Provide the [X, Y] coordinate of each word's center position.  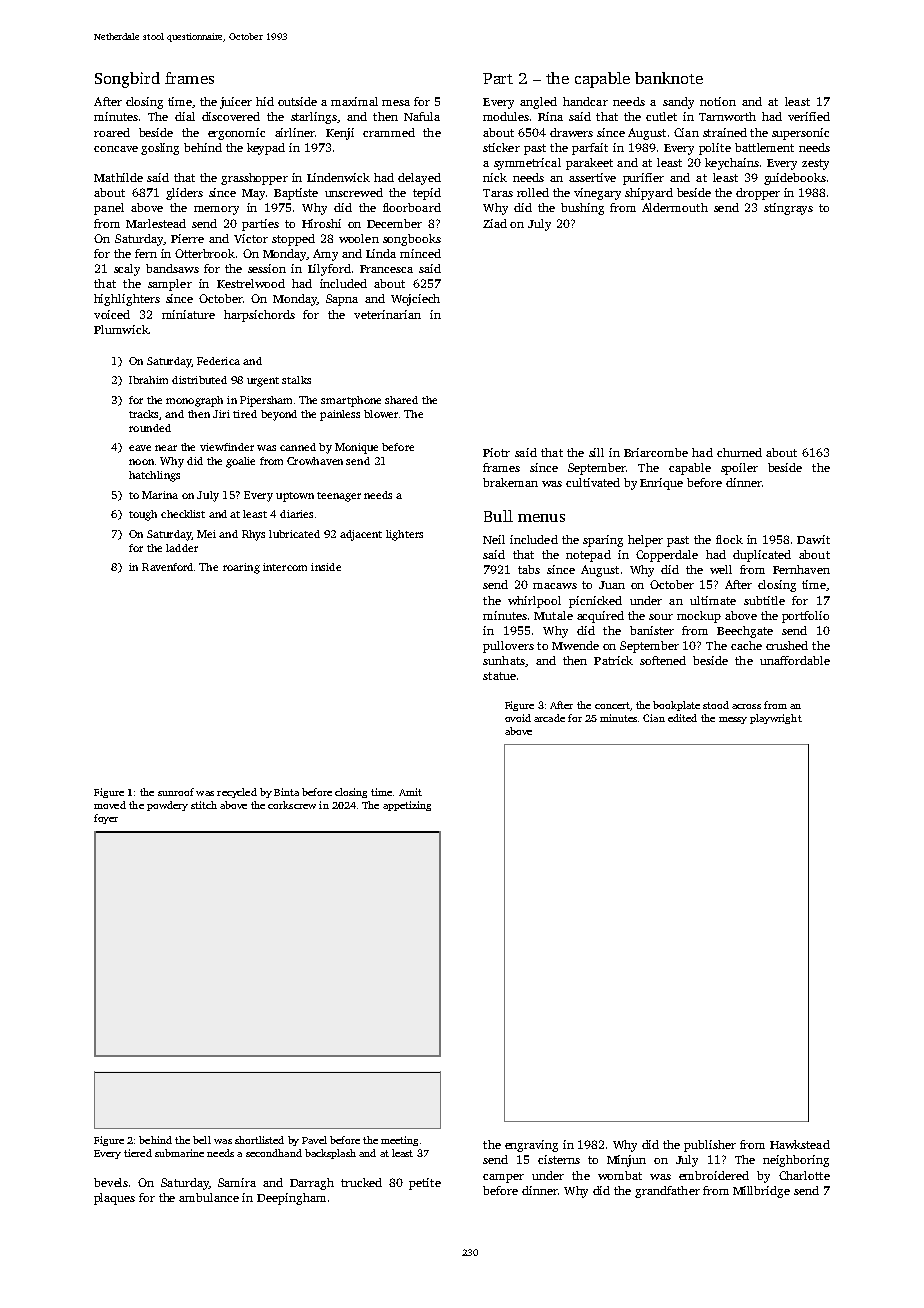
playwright [776, 719]
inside [326, 567]
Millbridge [761, 1192]
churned [739, 452]
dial [185, 116]
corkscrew [292, 805]
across [746, 706]
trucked [361, 1182]
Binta [286, 792]
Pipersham [266, 401]
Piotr [496, 452]
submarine [179, 1153]
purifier [643, 179]
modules [506, 116]
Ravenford [167, 567]
